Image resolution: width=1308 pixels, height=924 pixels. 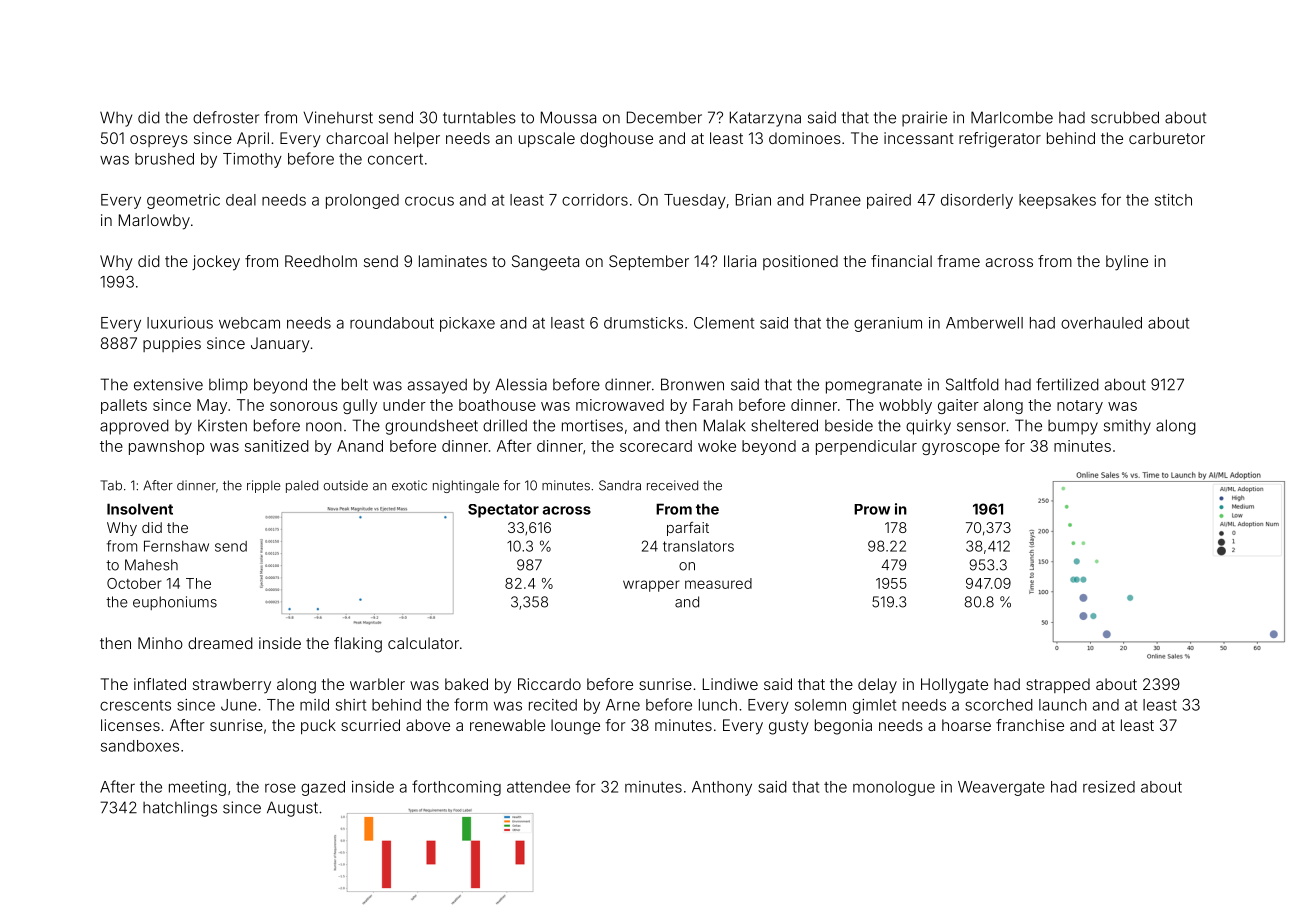 What do you see at coordinates (180, 809) in the image?
I see `hatchlings` at bounding box center [180, 809].
